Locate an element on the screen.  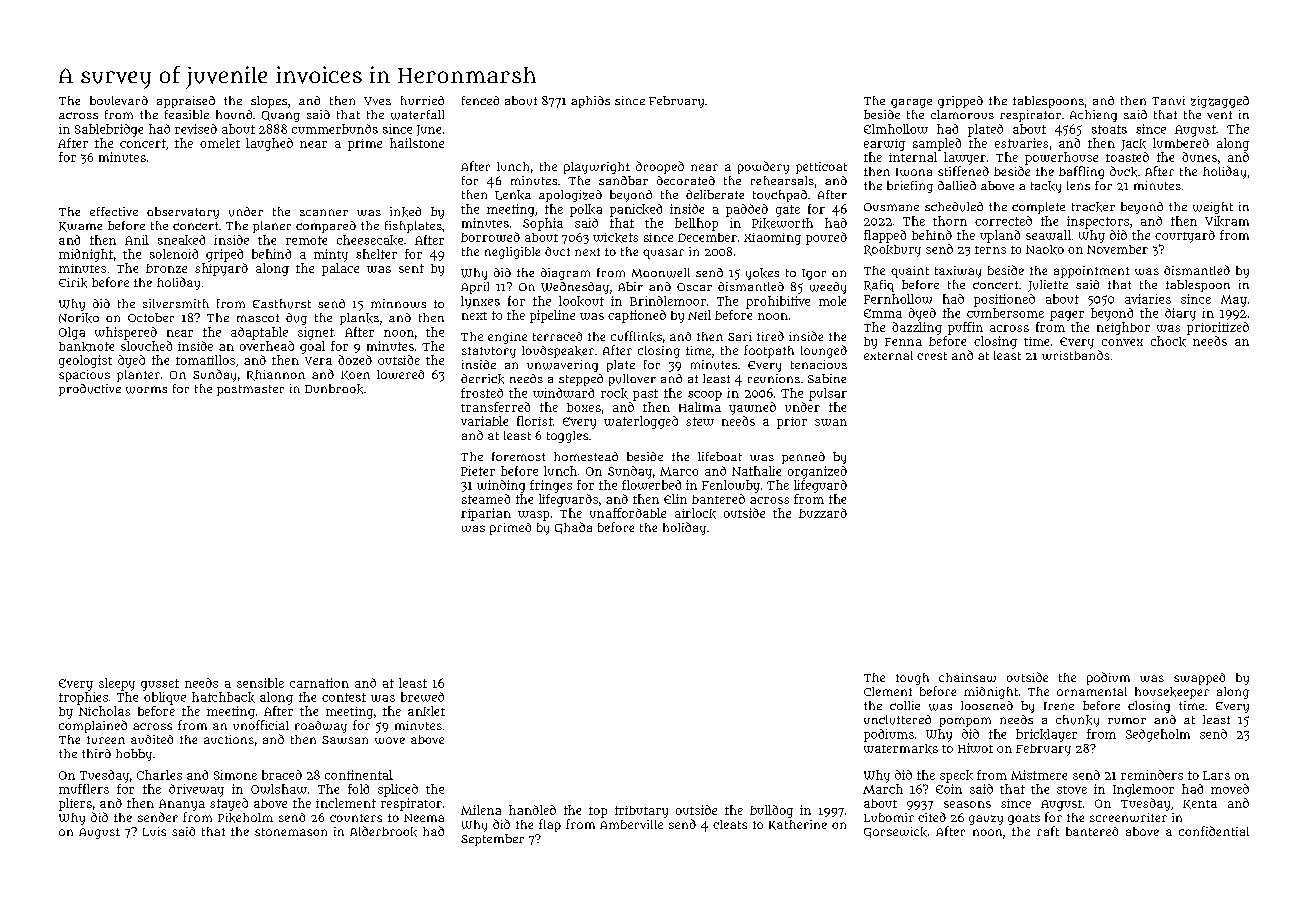
dozed is located at coordinates (355, 360).
